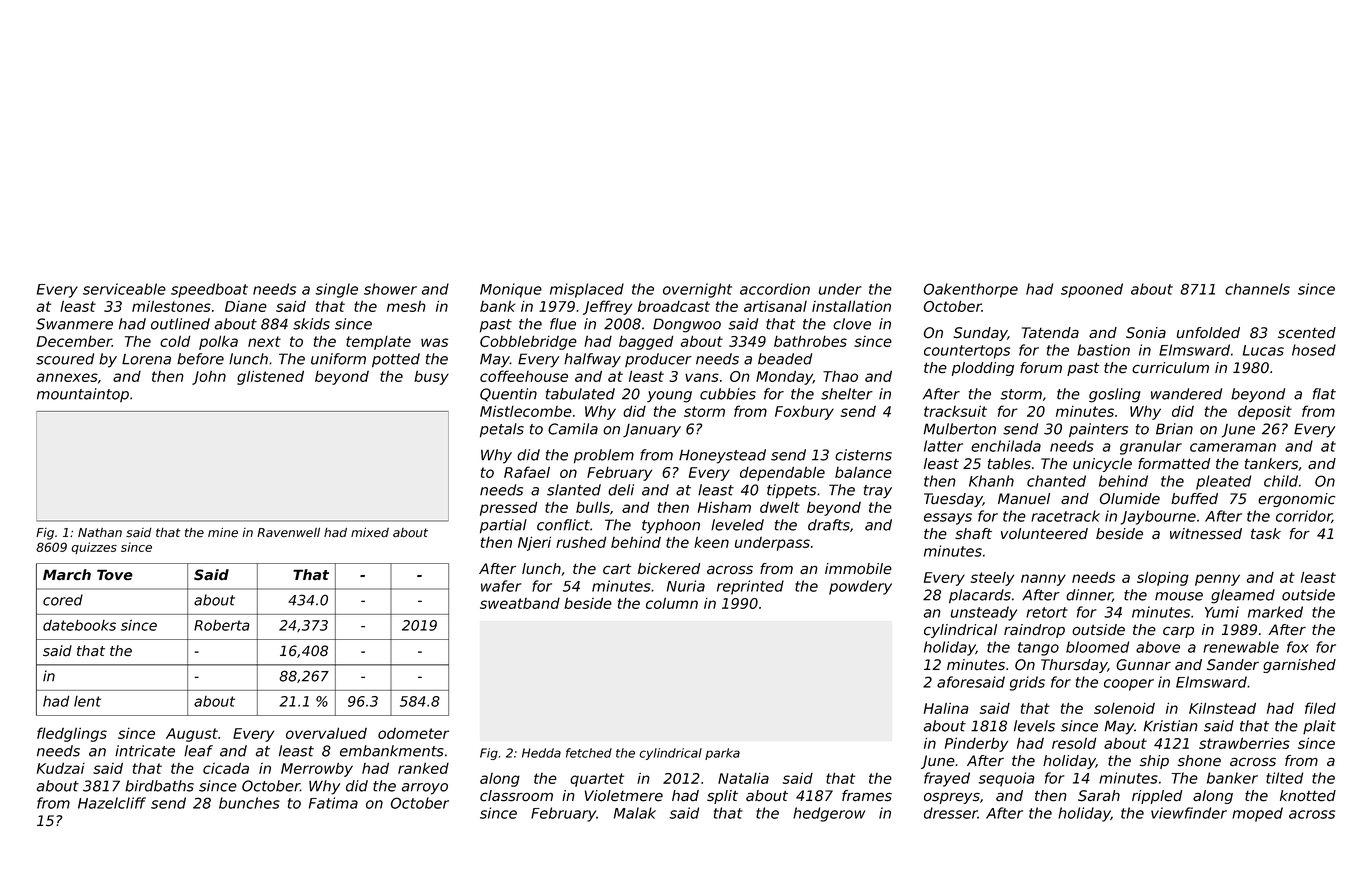  What do you see at coordinates (74, 324) in the screenshot?
I see `Swanmere` at bounding box center [74, 324].
